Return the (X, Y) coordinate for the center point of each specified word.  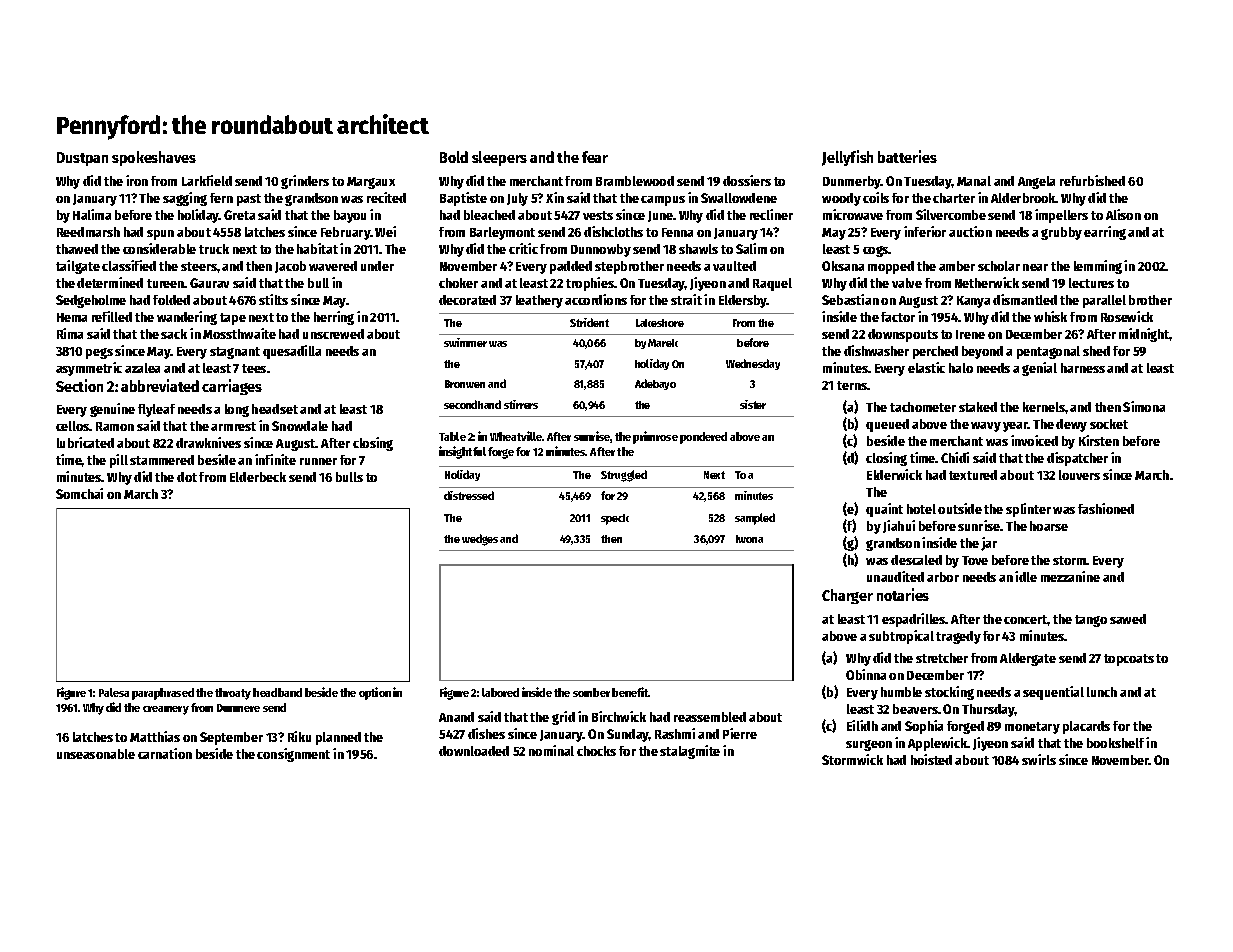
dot (187, 477)
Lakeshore (660, 323)
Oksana (843, 266)
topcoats (1129, 660)
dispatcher (1077, 459)
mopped (891, 267)
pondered (703, 438)
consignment (293, 755)
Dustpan (82, 159)
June (661, 216)
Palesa (114, 692)
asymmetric (89, 369)
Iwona (749, 539)
